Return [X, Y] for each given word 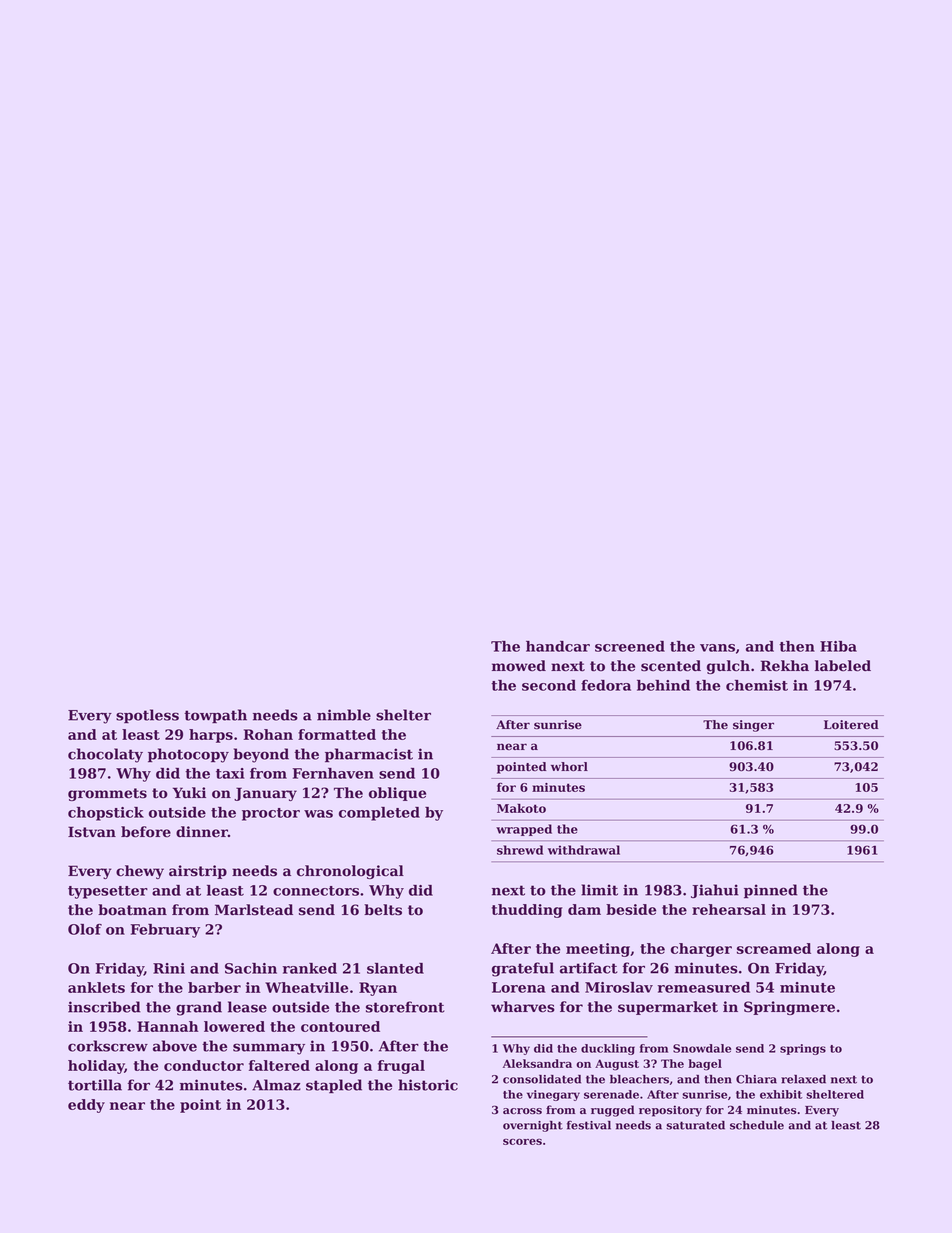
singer [753, 726]
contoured [340, 1026]
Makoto [521, 808]
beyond [261, 755]
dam [584, 909]
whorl [569, 767]
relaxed [803, 1079]
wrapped [524, 830]
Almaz [276, 1085]
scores [522, 1141]
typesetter [108, 892]
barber [214, 987]
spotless [147, 716]
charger [701, 950]
